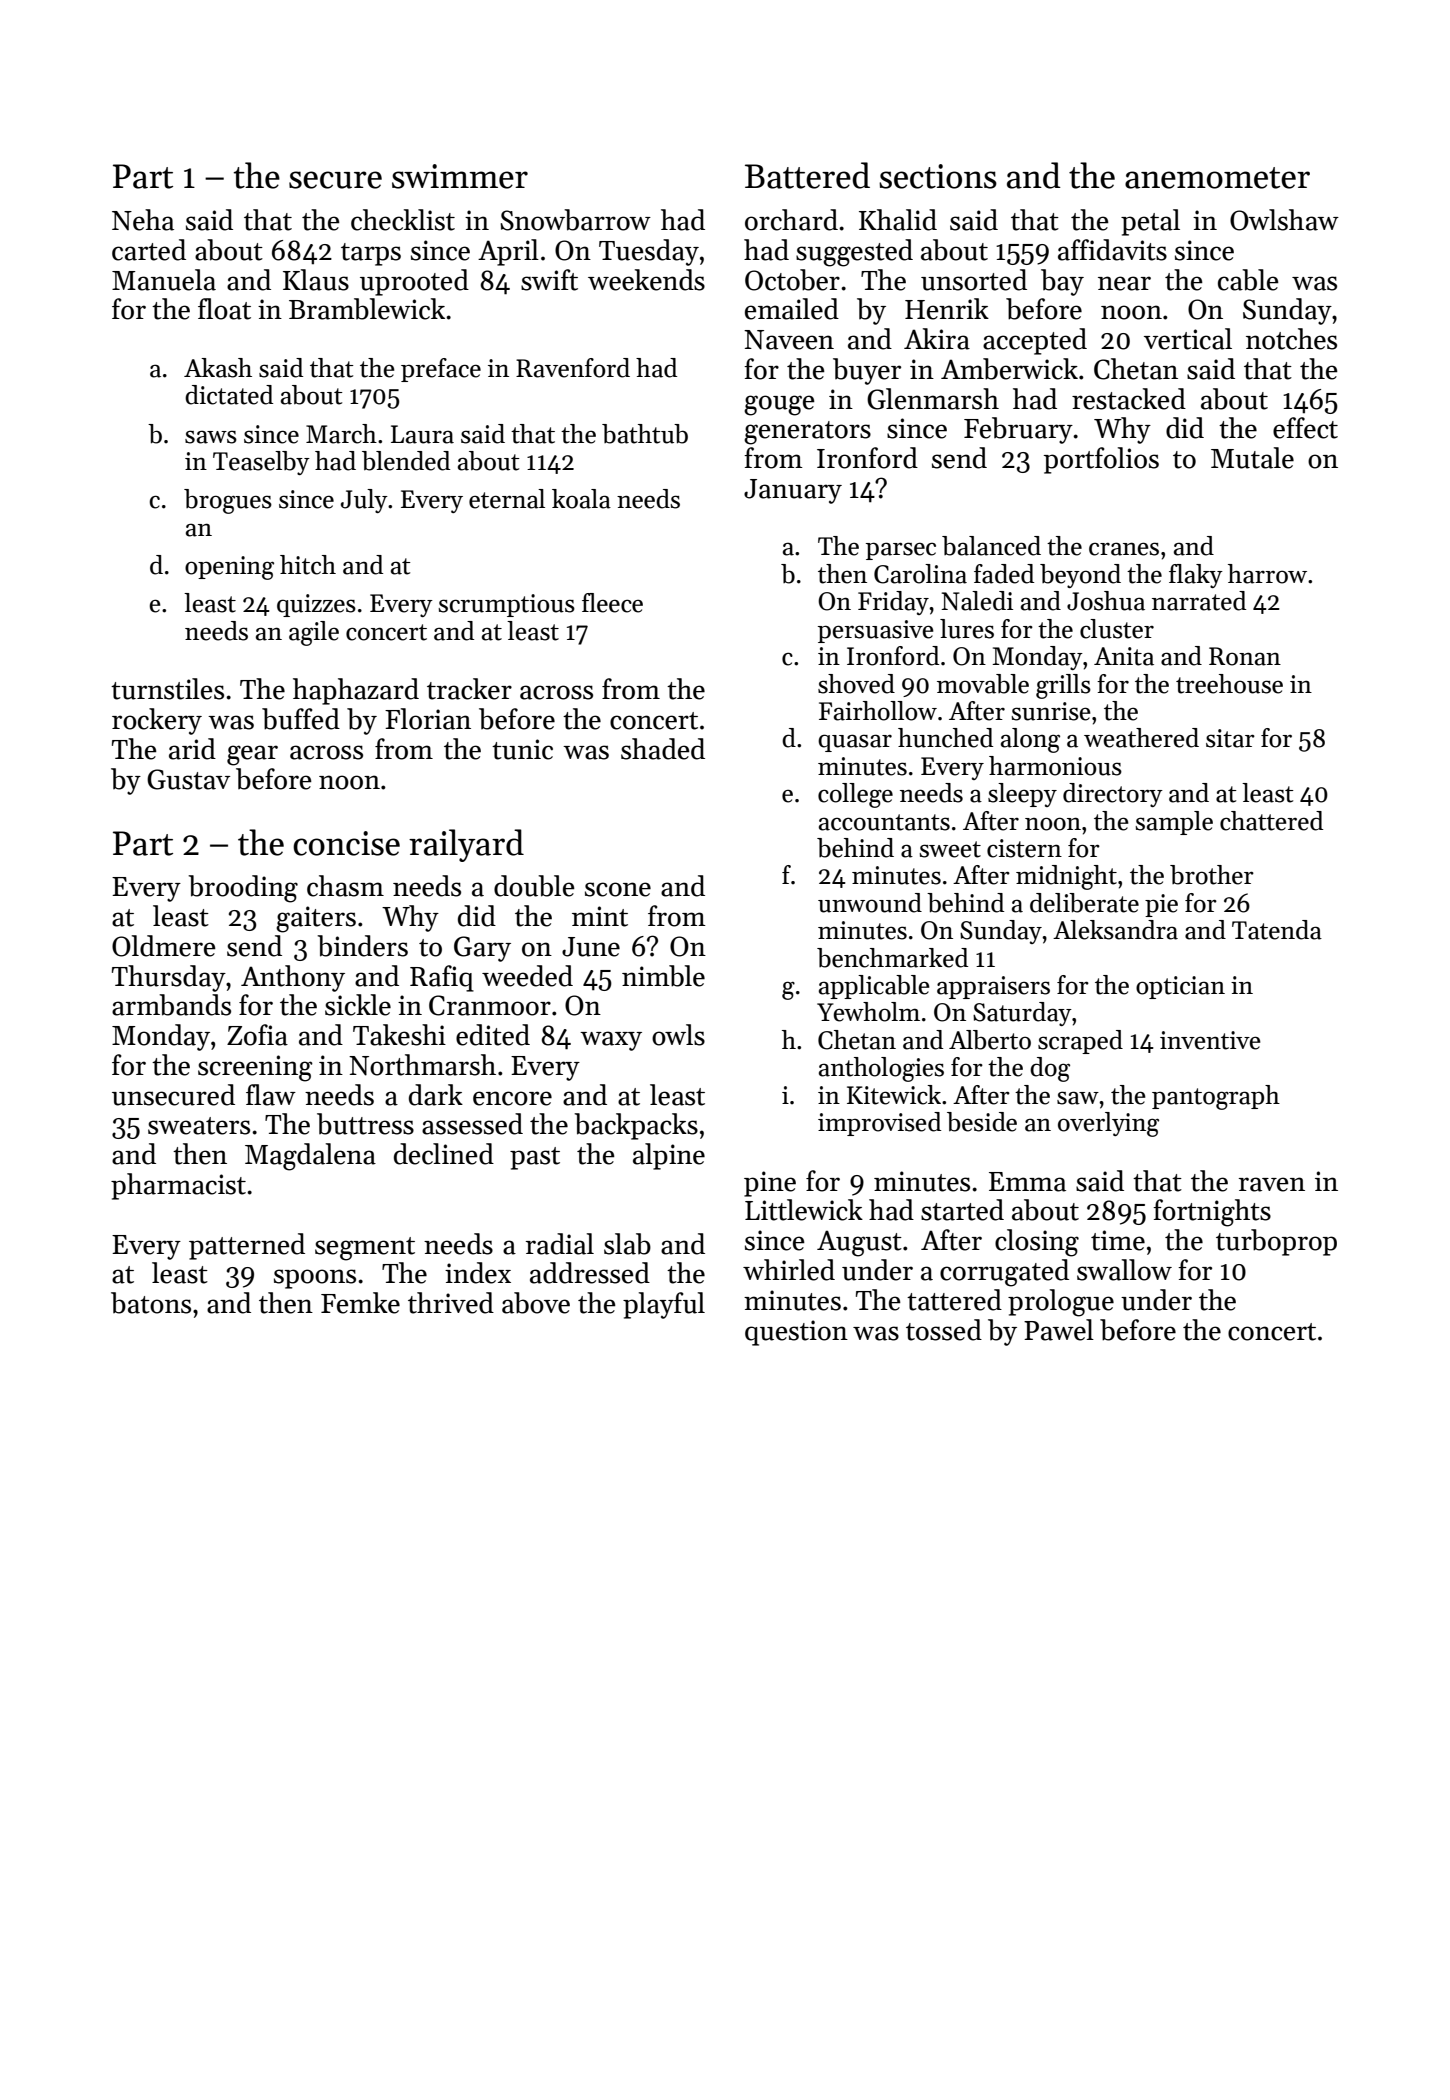 This page has height=2100, width=1450. What do you see at coordinates (535, 1158) in the page?
I see `past` at bounding box center [535, 1158].
